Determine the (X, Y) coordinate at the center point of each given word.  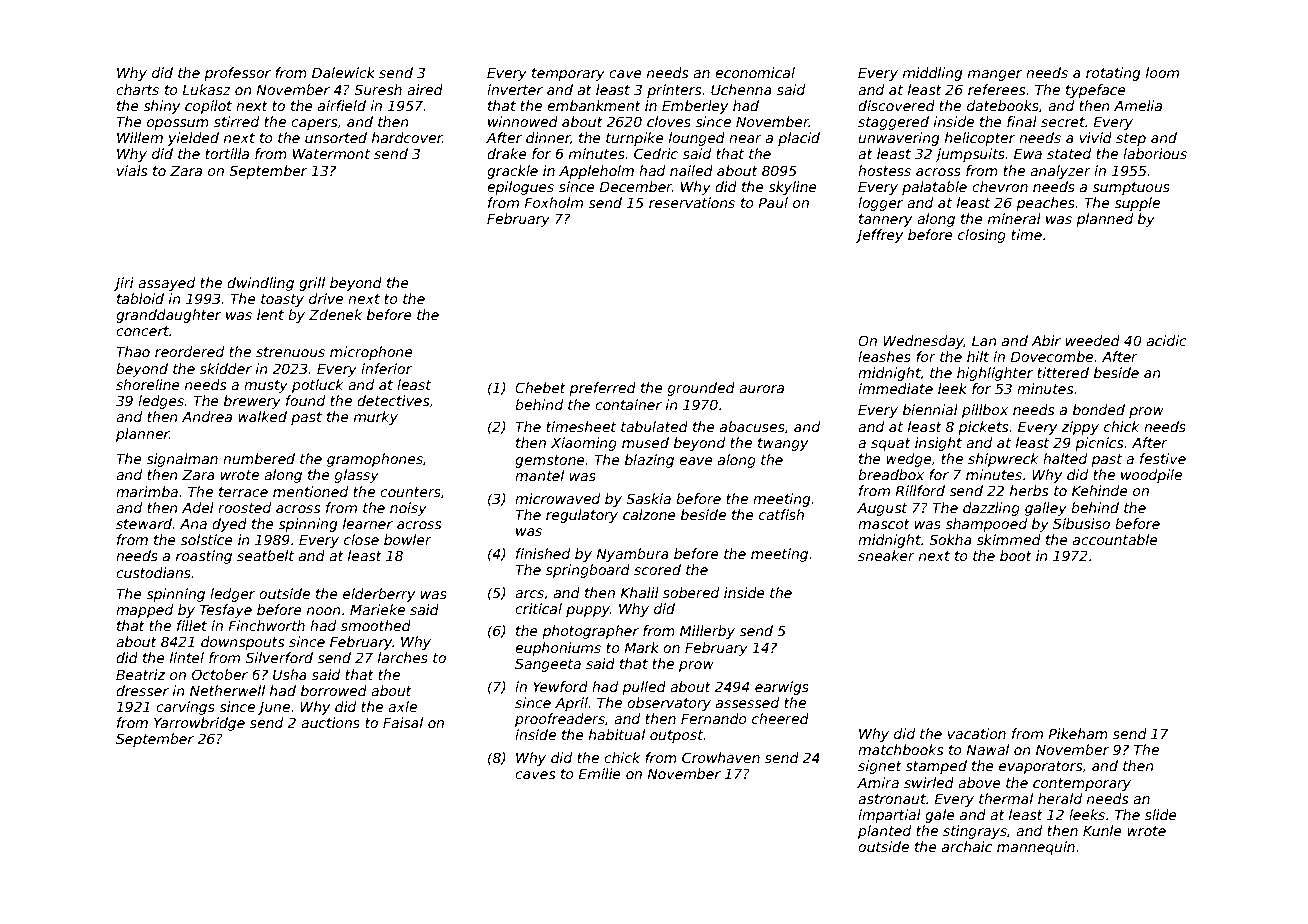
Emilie (599, 773)
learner (368, 523)
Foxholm (553, 202)
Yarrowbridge (199, 724)
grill (312, 284)
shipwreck (1003, 460)
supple (1137, 204)
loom (1162, 72)
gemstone (550, 461)
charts (137, 89)
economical (755, 72)
